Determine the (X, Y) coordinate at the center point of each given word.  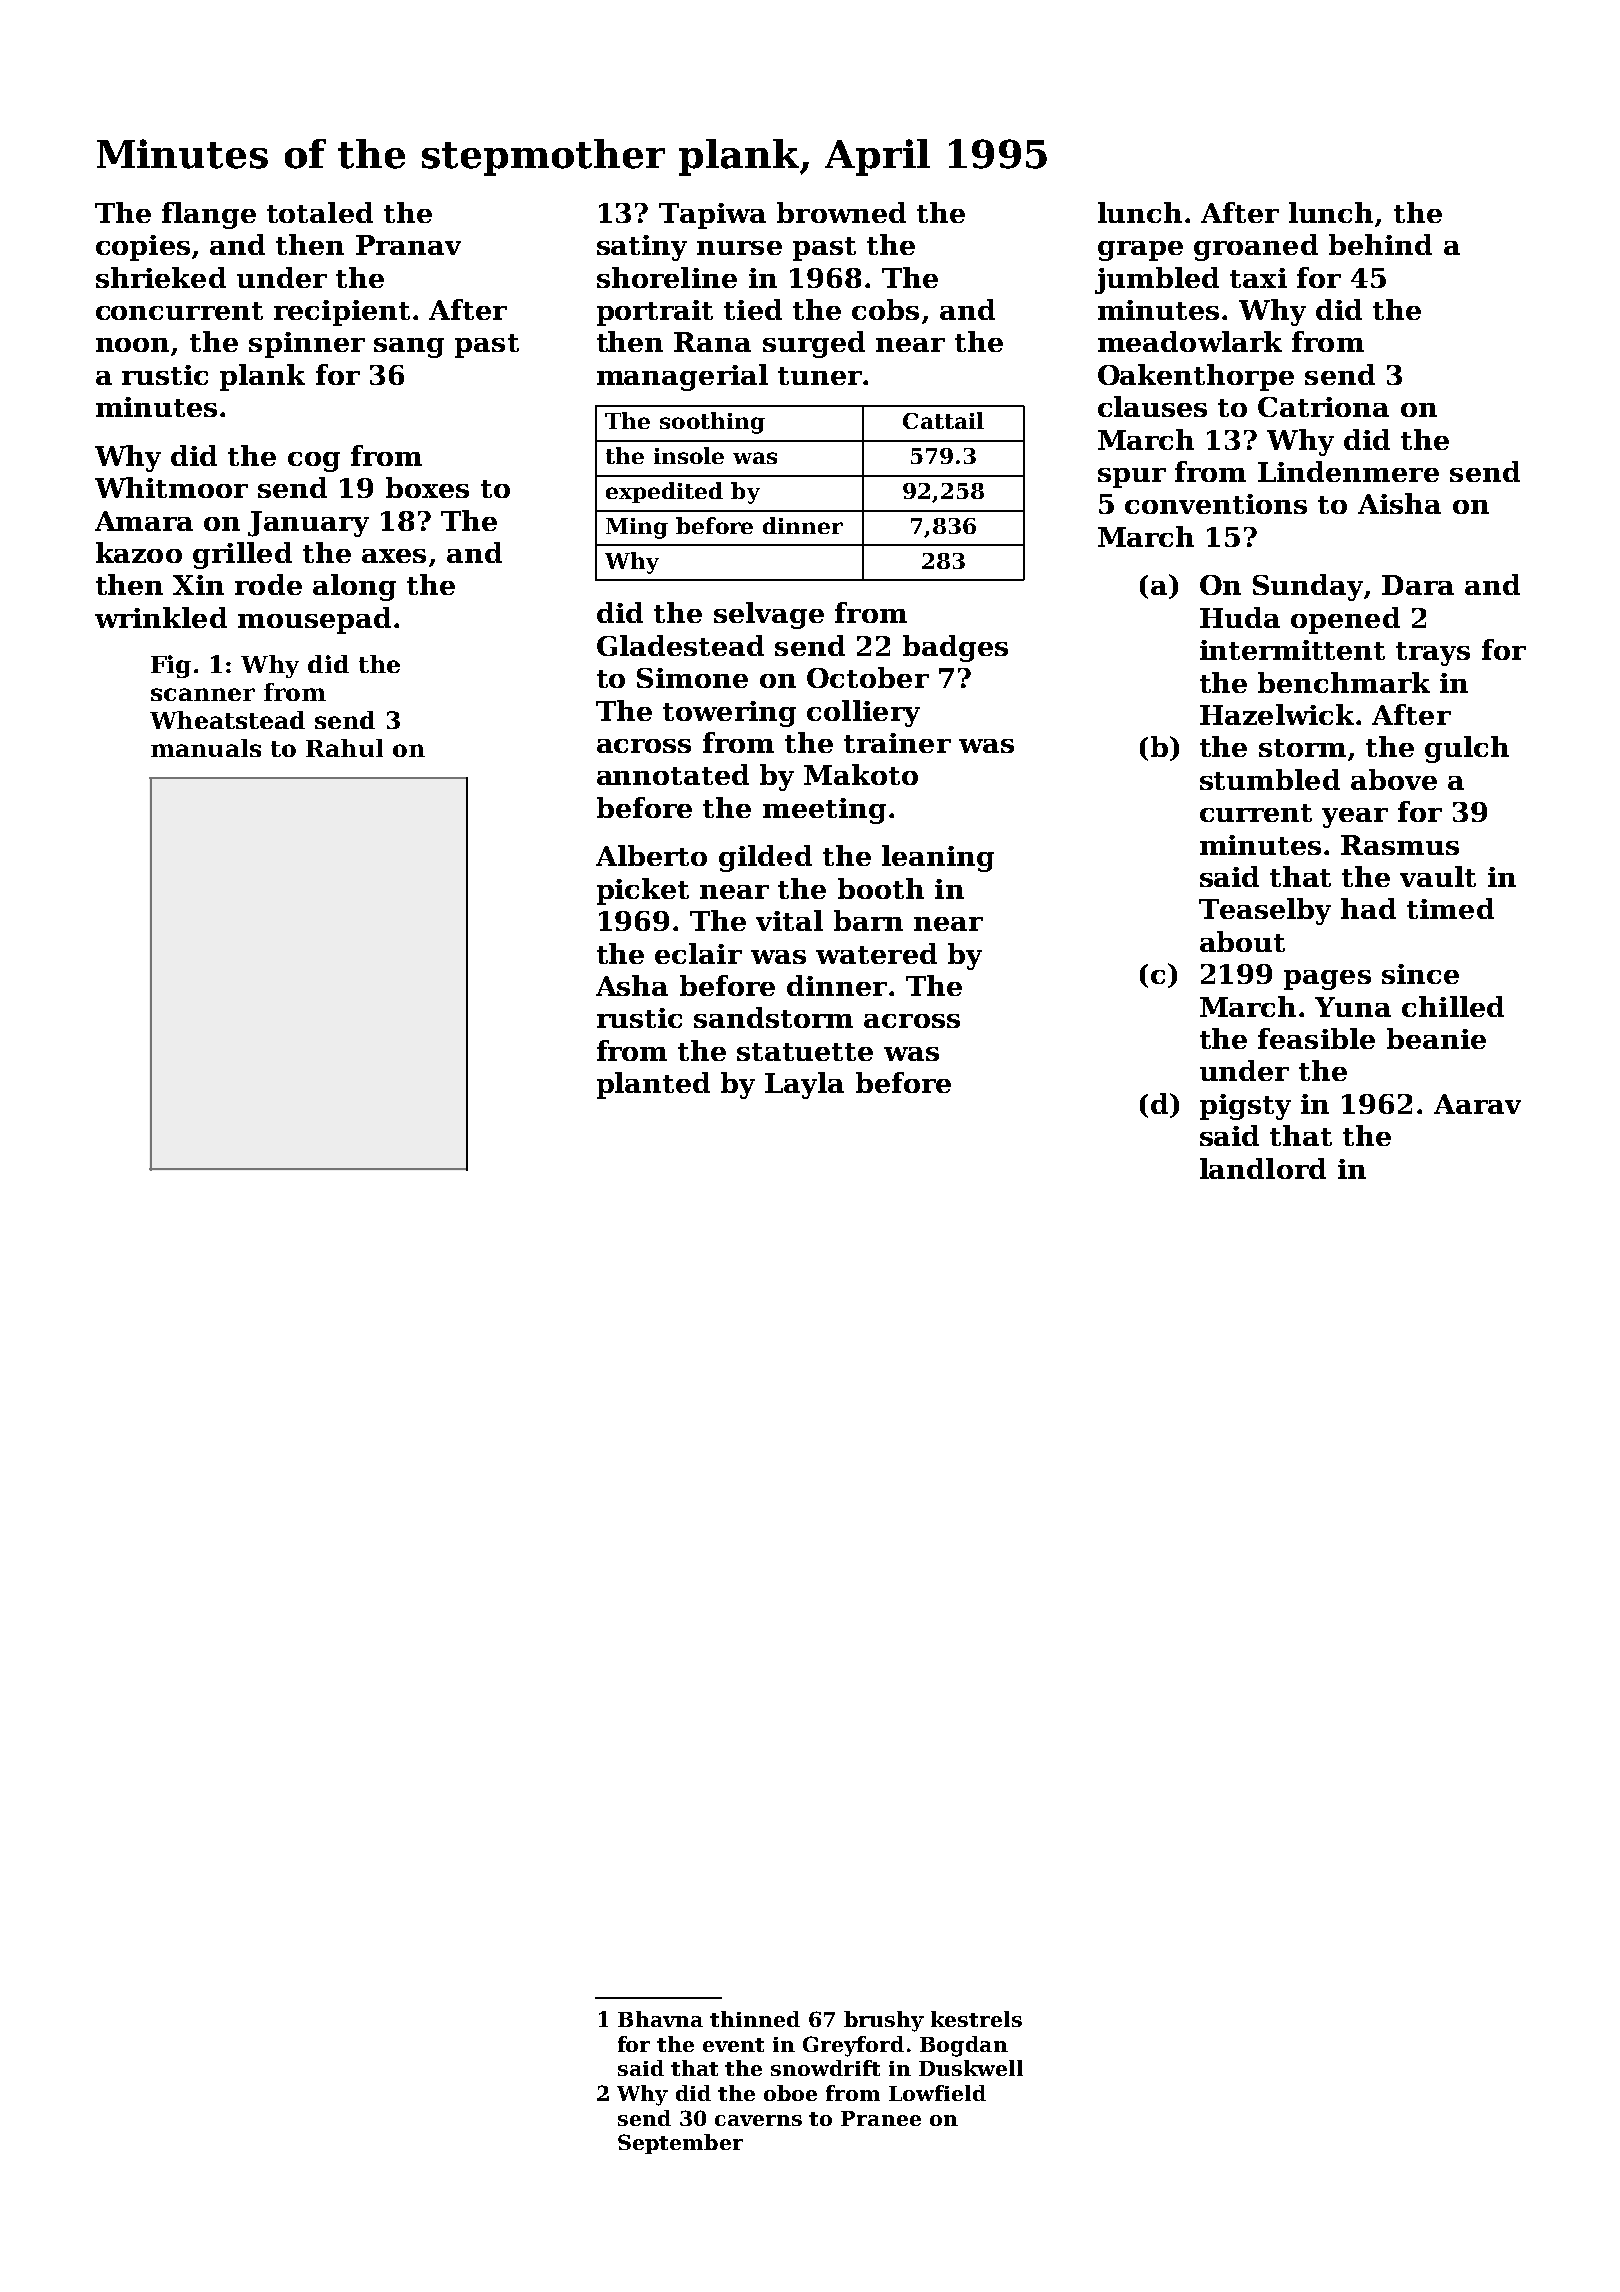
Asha (632, 985)
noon (132, 345)
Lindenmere (1348, 471)
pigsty (1245, 1107)
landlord (1263, 1168)
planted (653, 1085)
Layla (804, 1085)
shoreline (667, 277)
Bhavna (660, 2019)
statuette (805, 1052)
